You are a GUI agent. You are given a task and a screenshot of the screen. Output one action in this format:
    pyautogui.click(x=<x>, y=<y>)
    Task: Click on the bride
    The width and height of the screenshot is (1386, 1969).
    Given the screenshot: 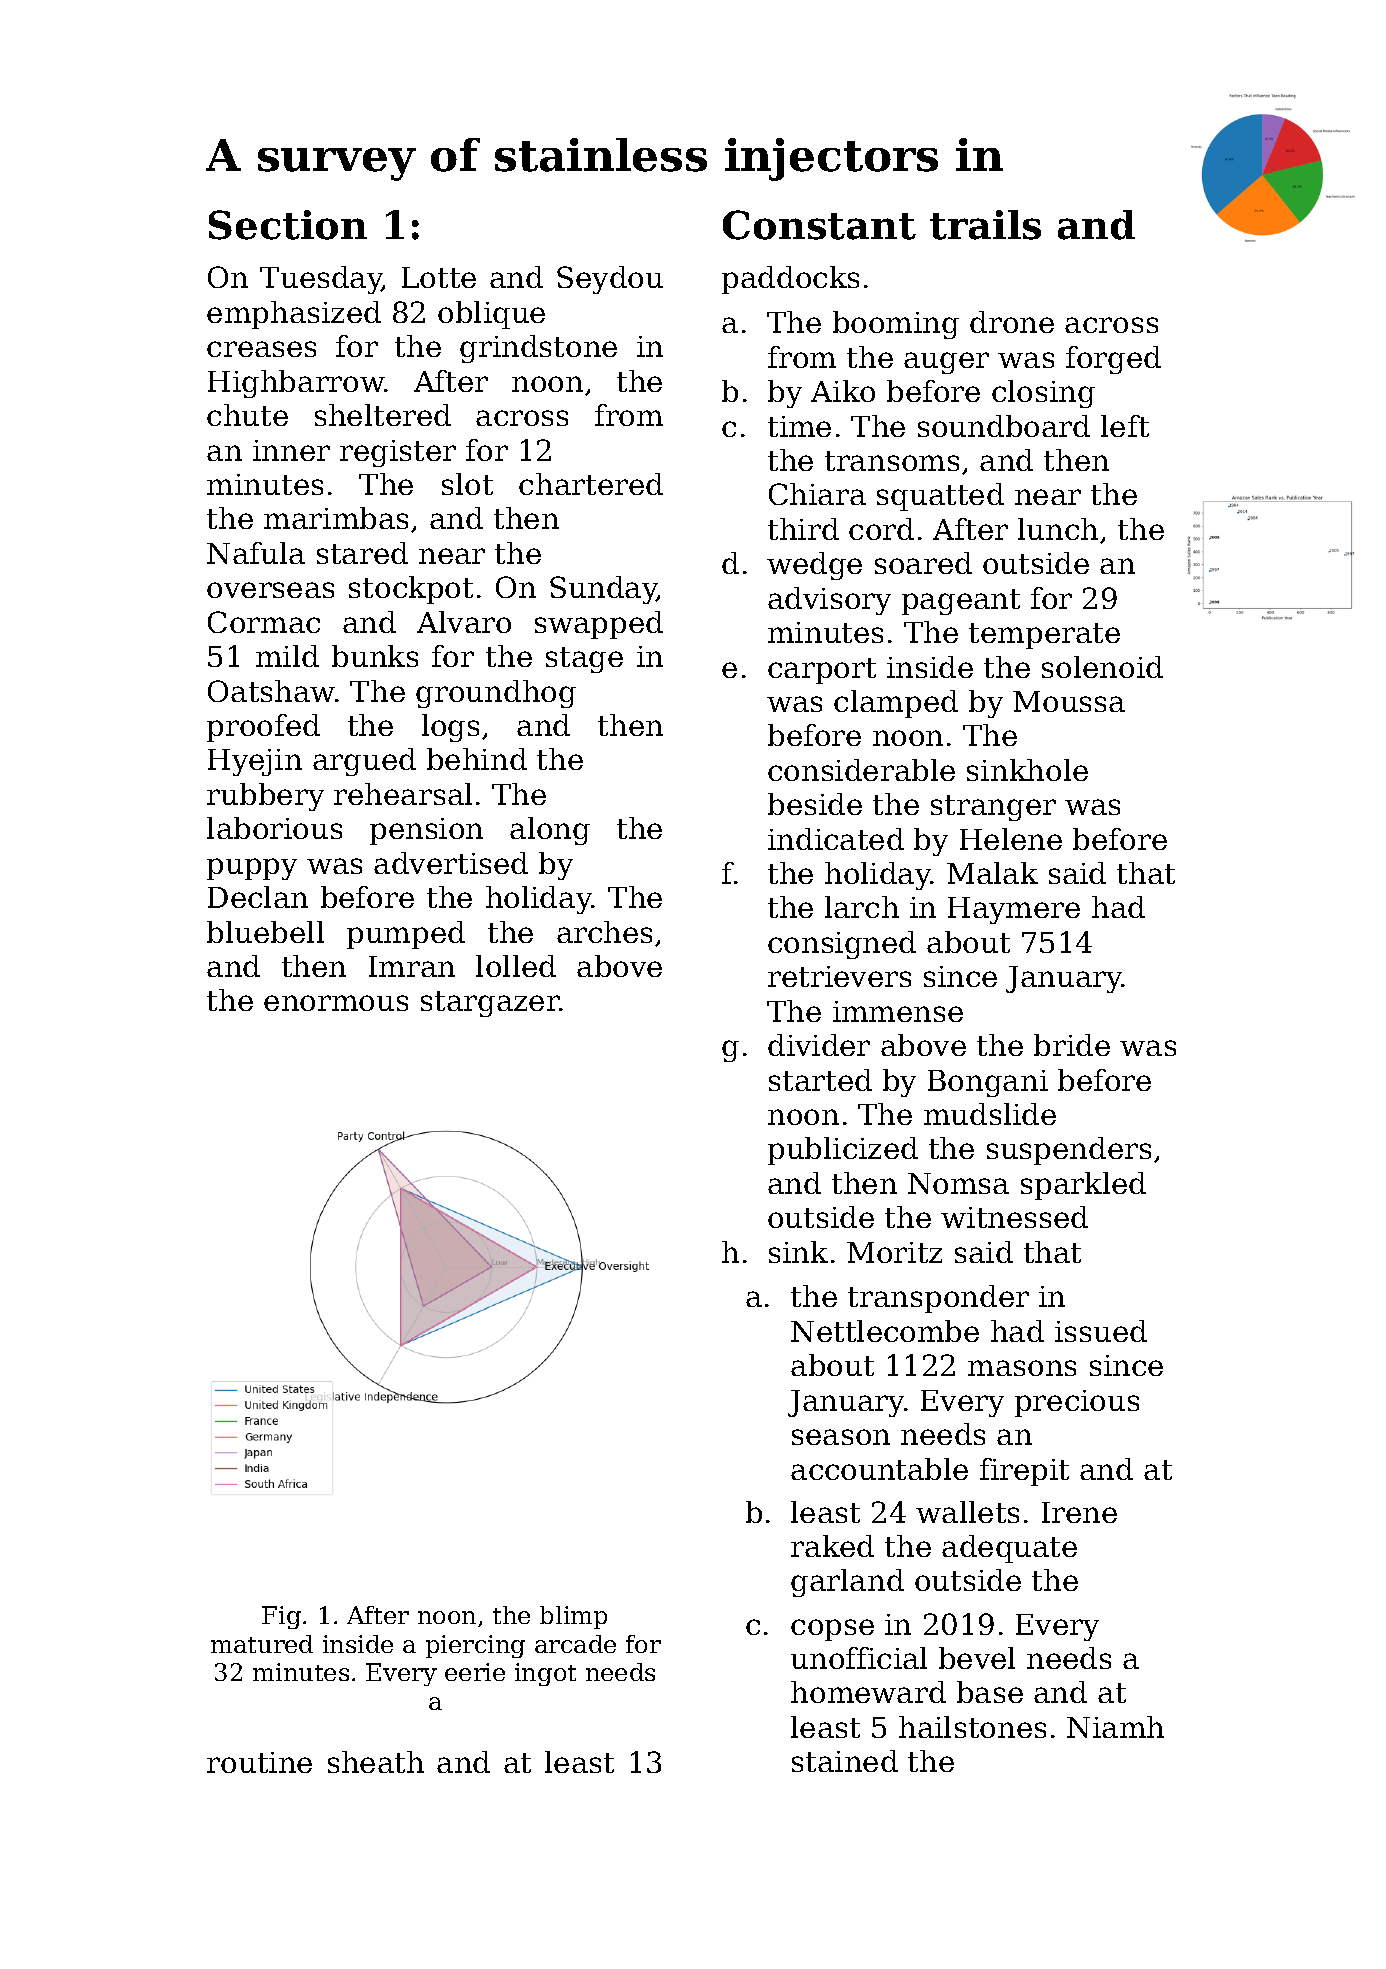 What is the action you would take?
    pyautogui.click(x=1072, y=1045)
